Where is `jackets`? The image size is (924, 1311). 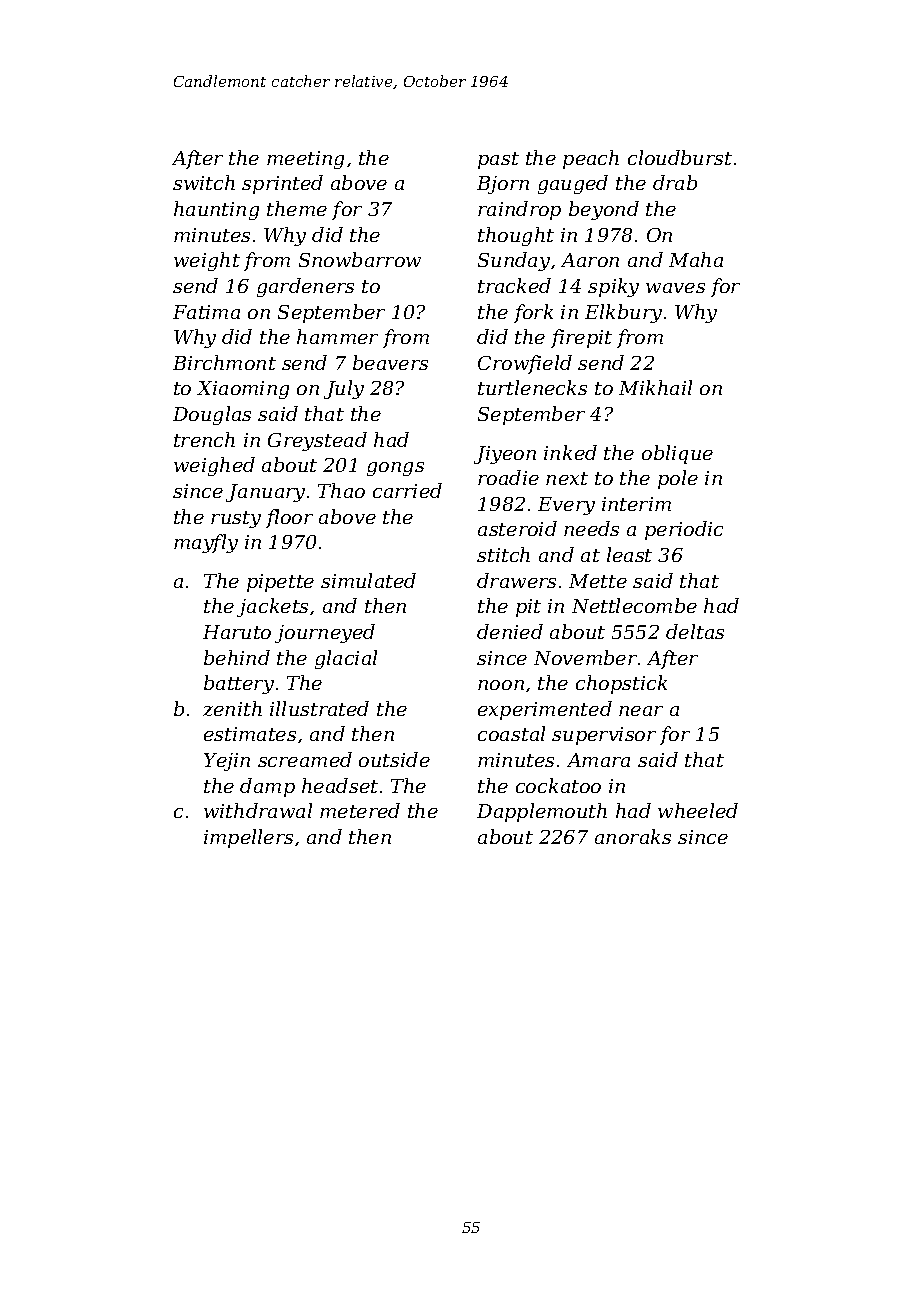
jackets is located at coordinates (272, 607).
